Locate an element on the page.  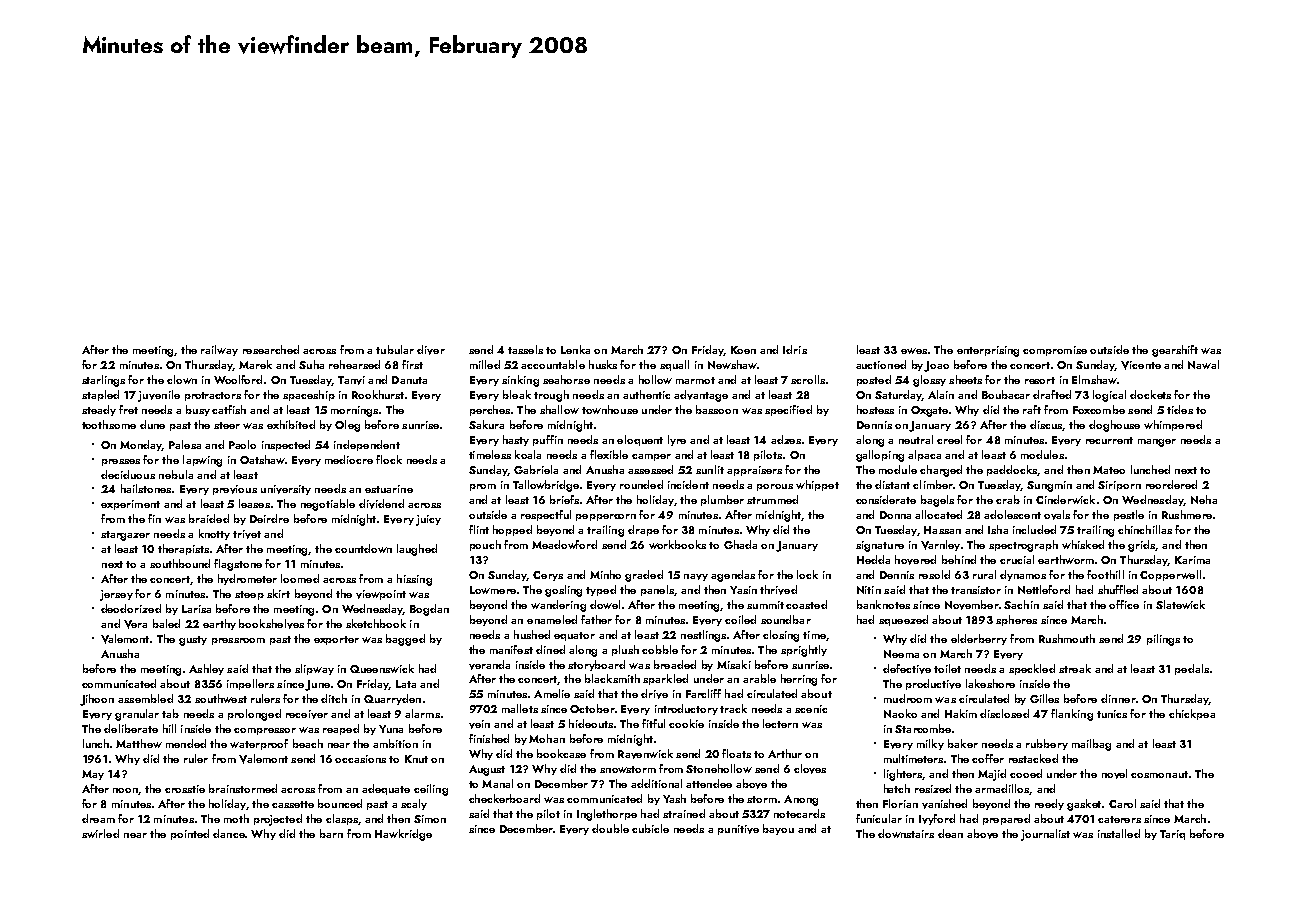
Misaki is located at coordinates (734, 664).
